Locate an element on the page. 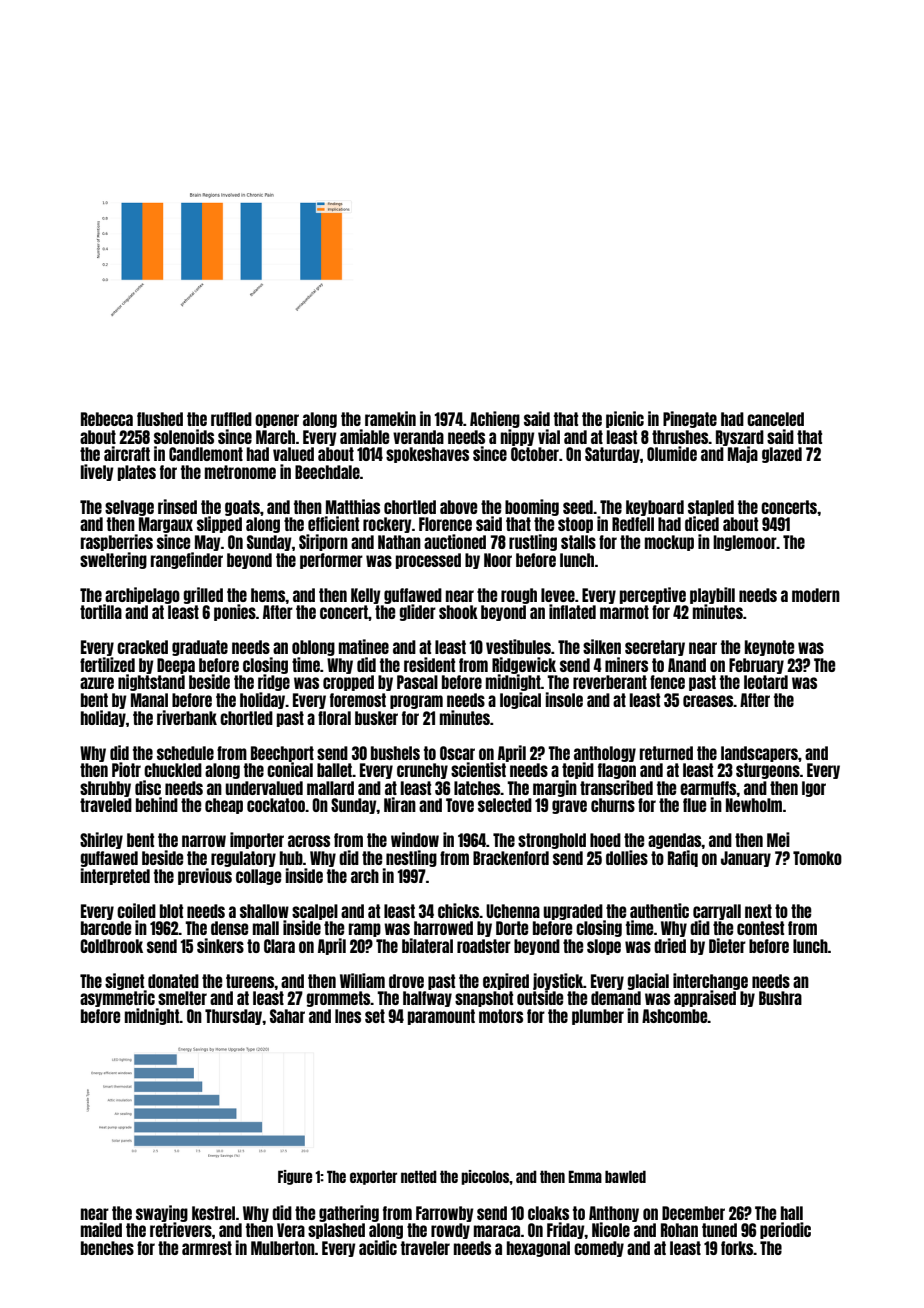  nippy is located at coordinates (518, 437).
